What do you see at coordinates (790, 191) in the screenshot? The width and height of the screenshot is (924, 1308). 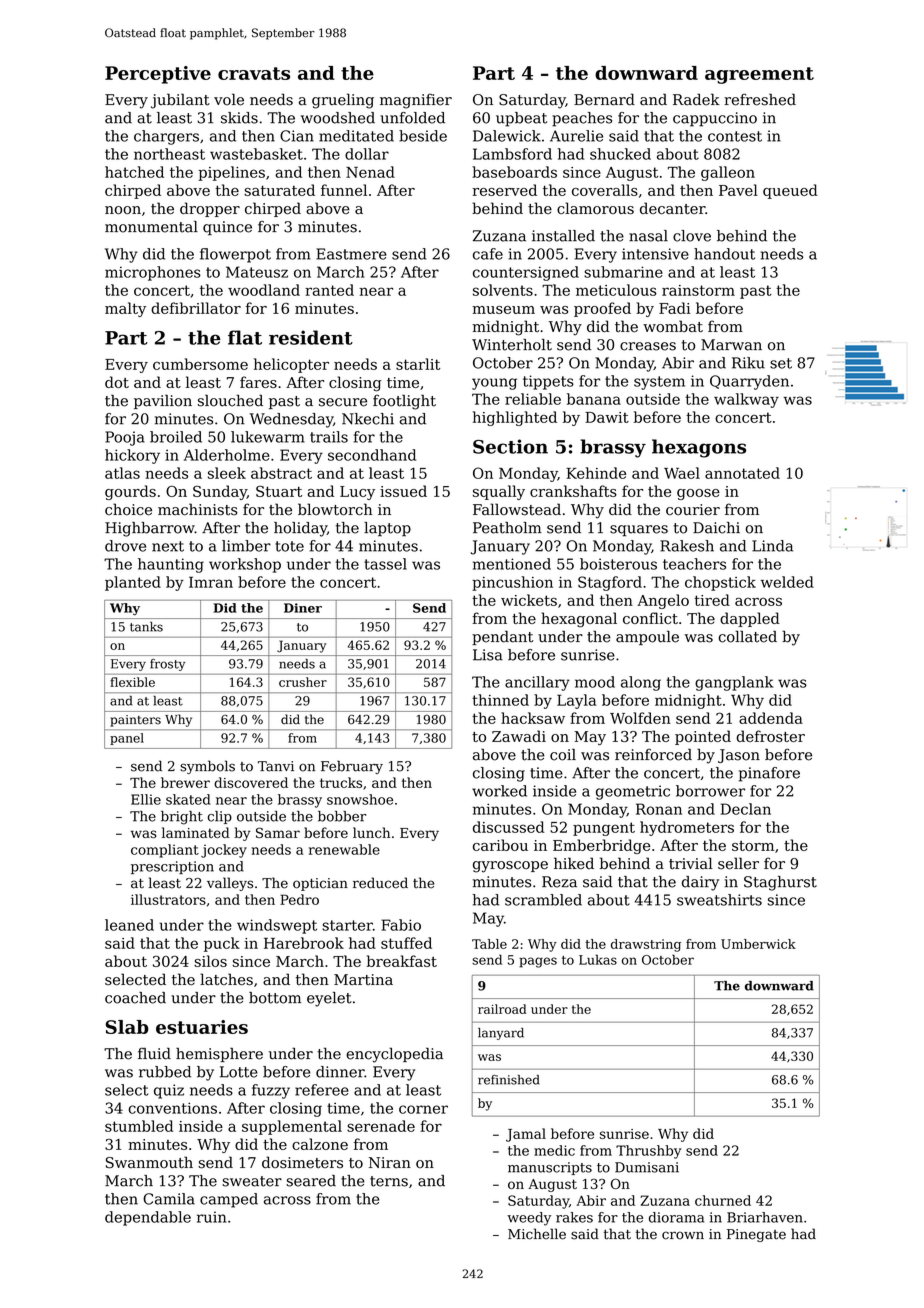 I see `queued` at bounding box center [790, 191].
